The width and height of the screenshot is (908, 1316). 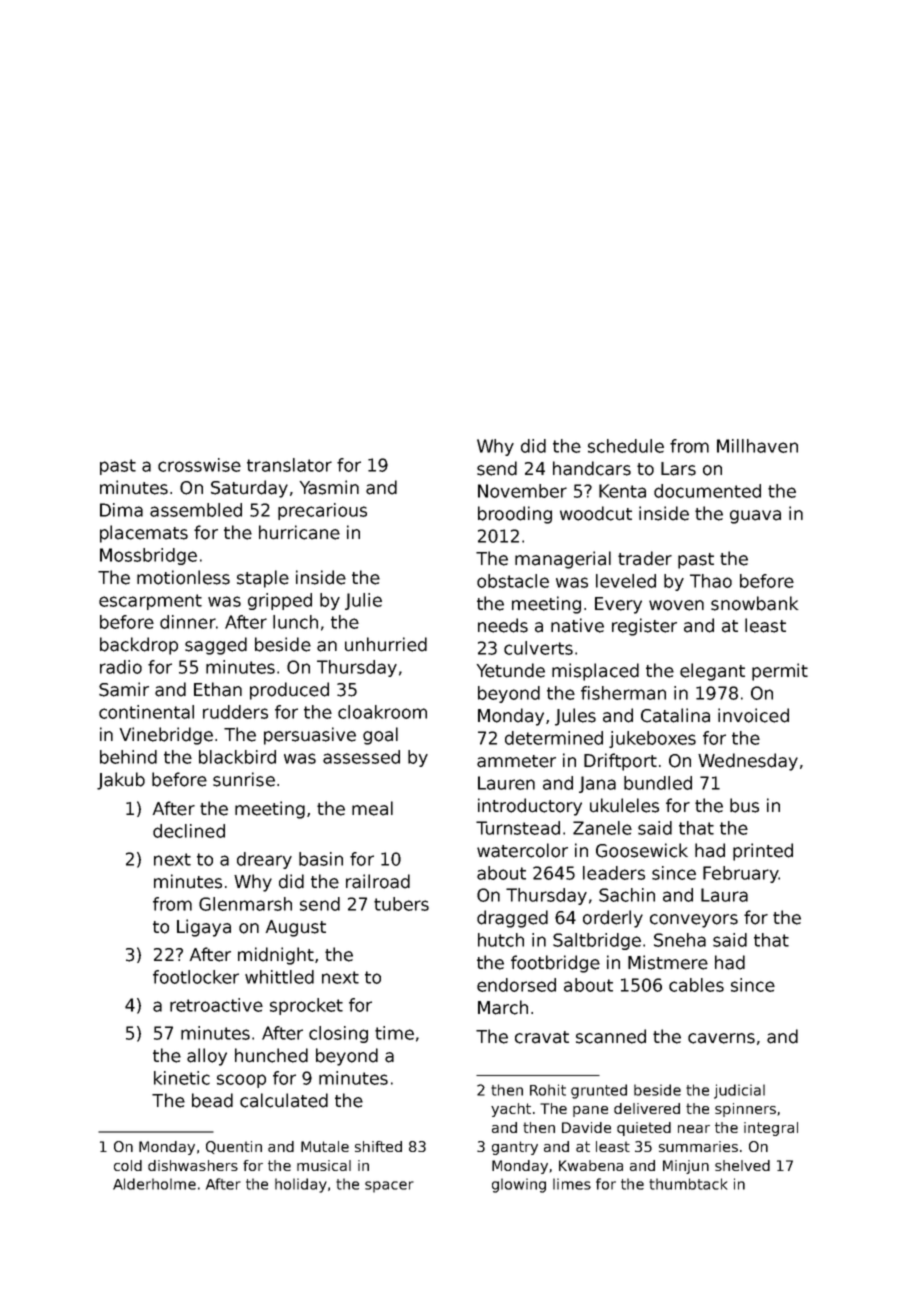 What do you see at coordinates (121, 510) in the screenshot?
I see `Dima` at bounding box center [121, 510].
